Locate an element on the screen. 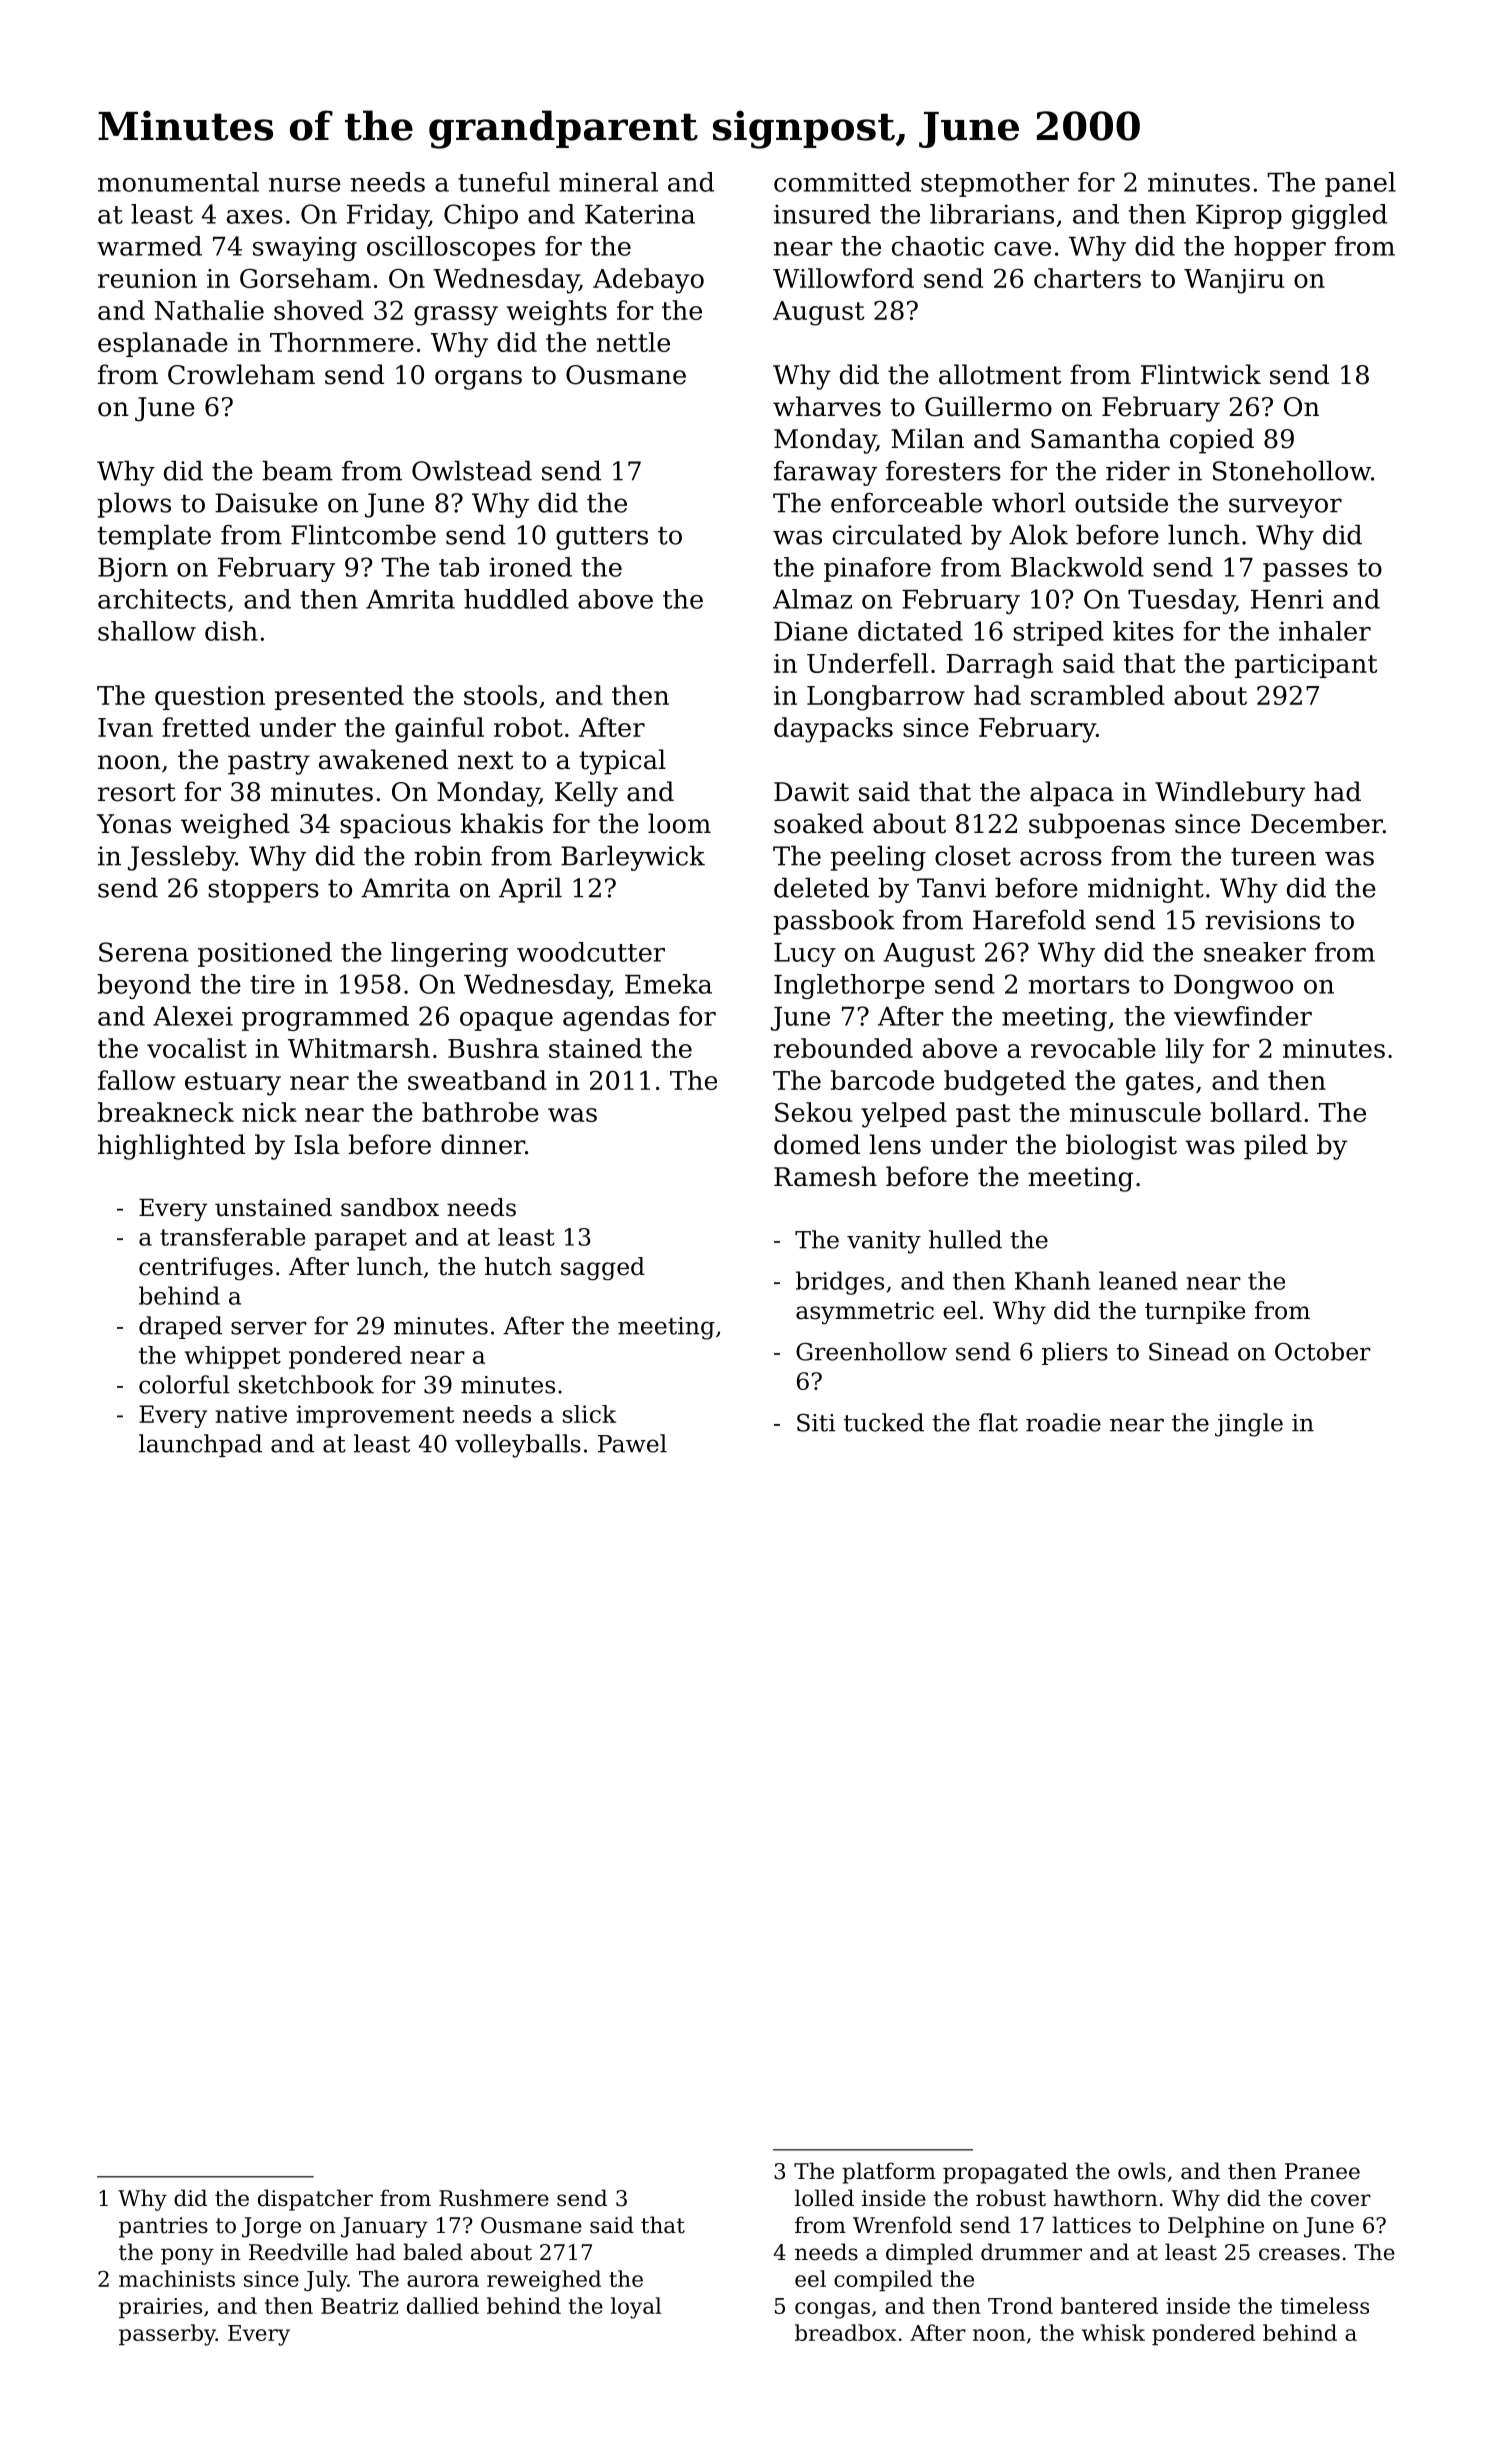  monumental is located at coordinates (178, 182).
